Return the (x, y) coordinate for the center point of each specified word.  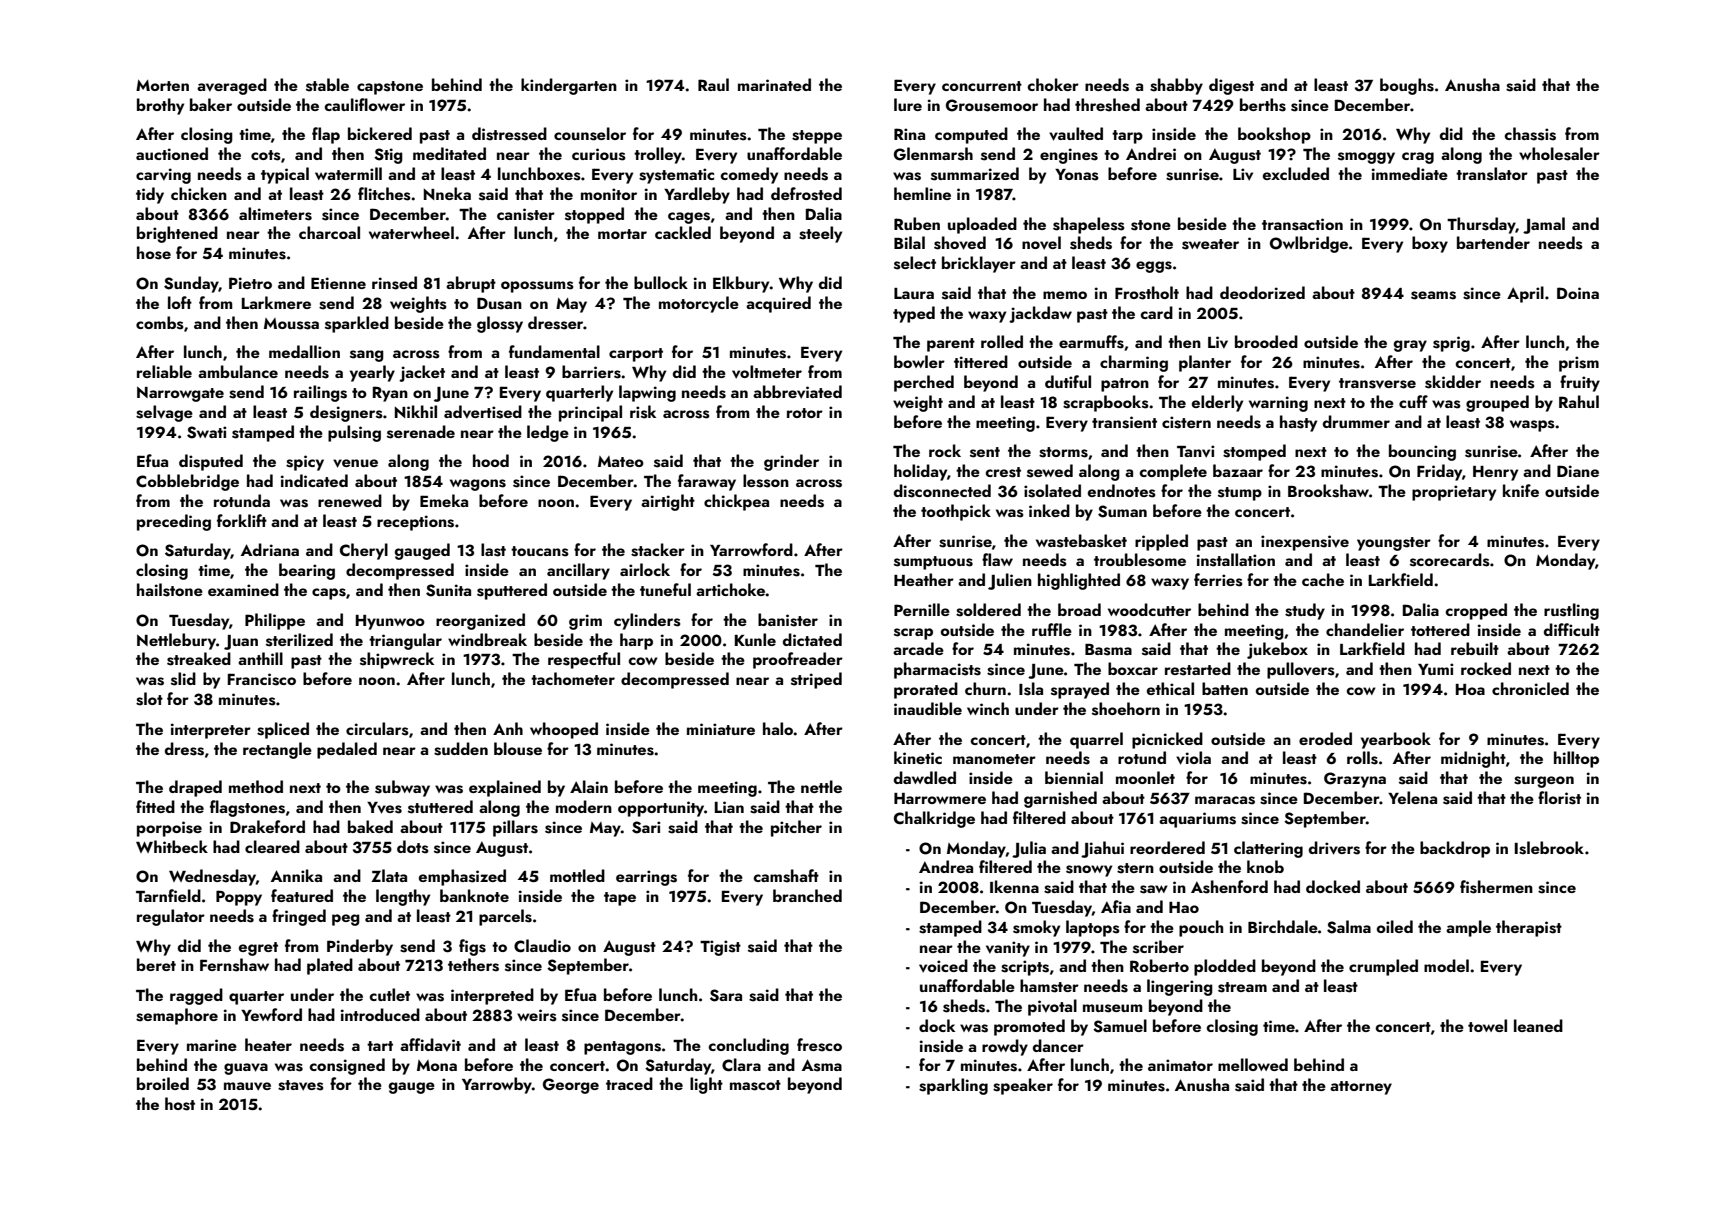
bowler (919, 361)
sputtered (512, 591)
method (256, 786)
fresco (819, 1045)
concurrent (982, 86)
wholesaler (1559, 154)
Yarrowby (497, 1085)
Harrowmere (940, 798)
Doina (1578, 293)
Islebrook (1549, 848)
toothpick (956, 512)
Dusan (499, 303)
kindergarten (569, 86)
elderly (1217, 403)
